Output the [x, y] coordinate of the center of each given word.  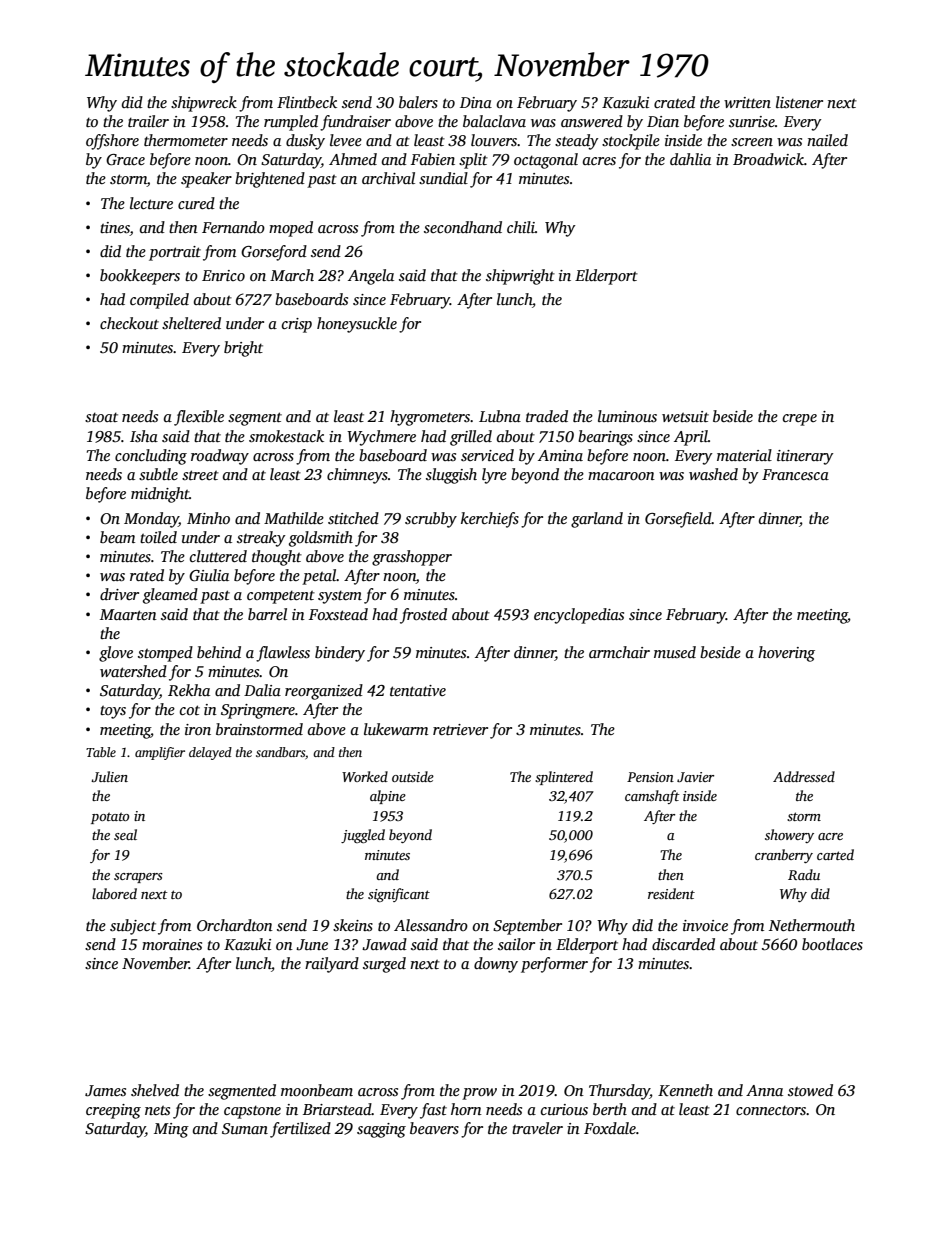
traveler [537, 1128]
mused [675, 652]
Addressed [804, 776]
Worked [365, 776]
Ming [171, 1130]
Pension [650, 777]
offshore [112, 142]
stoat [101, 417]
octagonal [546, 161]
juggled [363, 836]
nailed [827, 140]
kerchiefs [490, 520]
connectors [771, 1110]
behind [219, 652]
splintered [564, 778]
